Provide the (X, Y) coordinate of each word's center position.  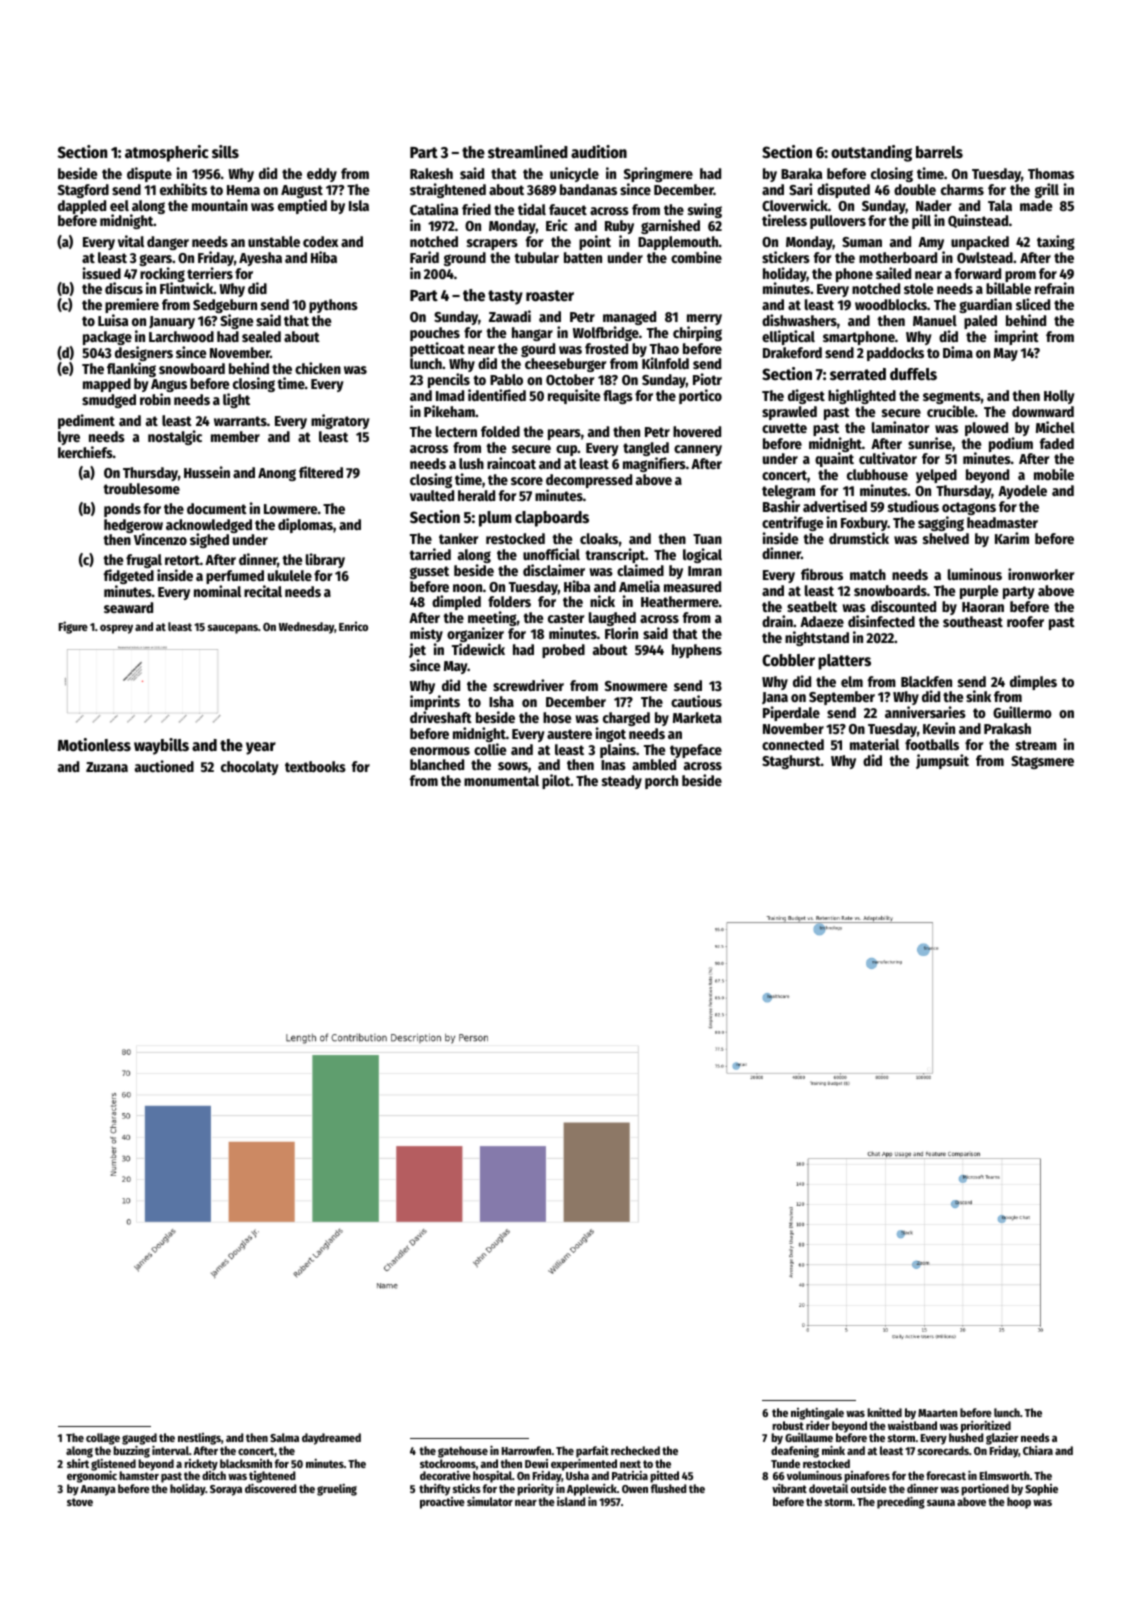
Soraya (226, 1490)
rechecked (635, 1450)
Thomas (1051, 173)
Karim (1012, 538)
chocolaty (250, 768)
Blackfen (926, 681)
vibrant (789, 1488)
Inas (613, 765)
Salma (284, 1437)
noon (467, 588)
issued (102, 273)
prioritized (986, 1426)
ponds (122, 510)
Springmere (658, 174)
